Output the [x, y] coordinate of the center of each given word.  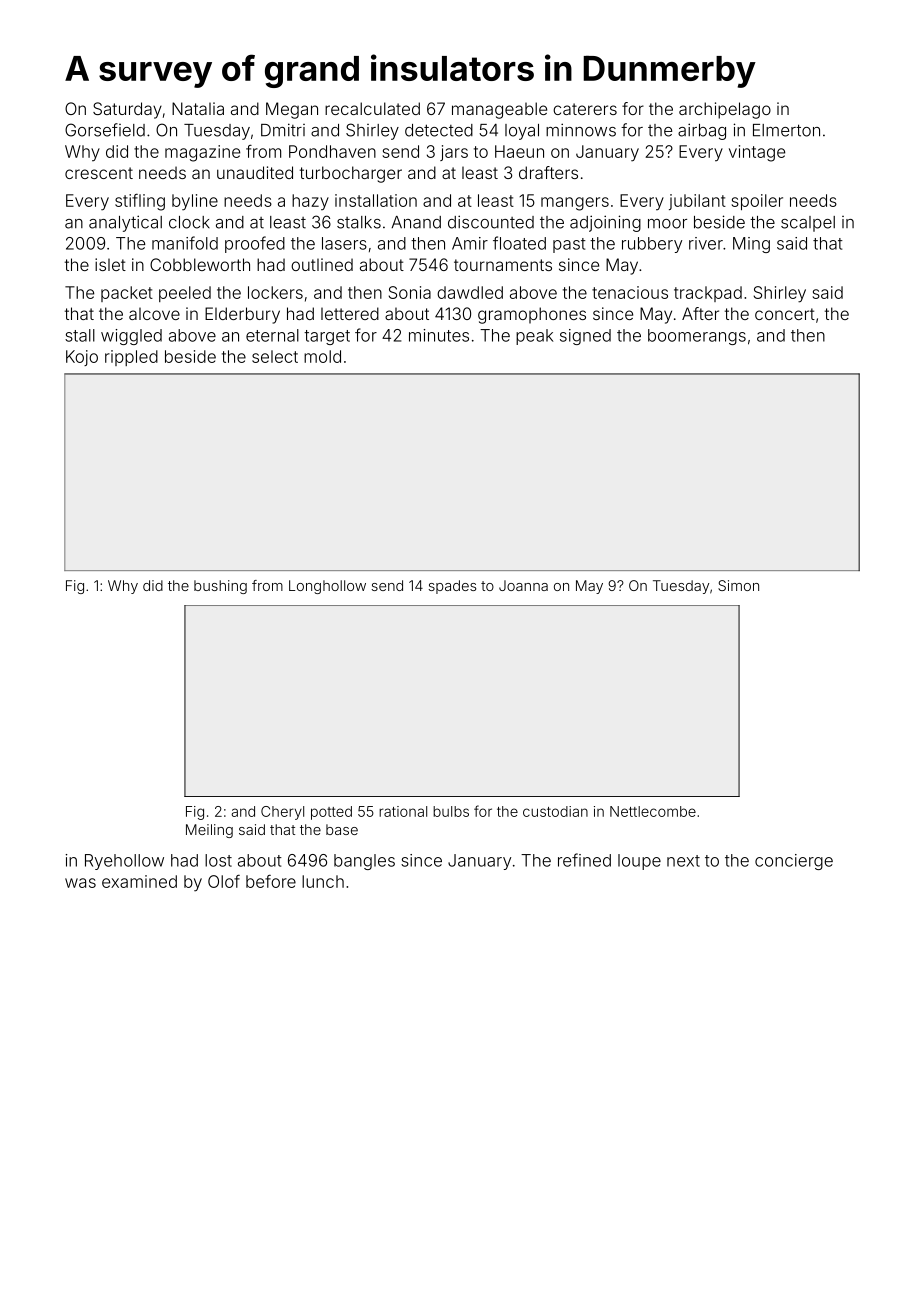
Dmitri [283, 130]
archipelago [725, 110]
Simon [738, 585]
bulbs [451, 811]
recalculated [372, 108]
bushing [220, 587]
